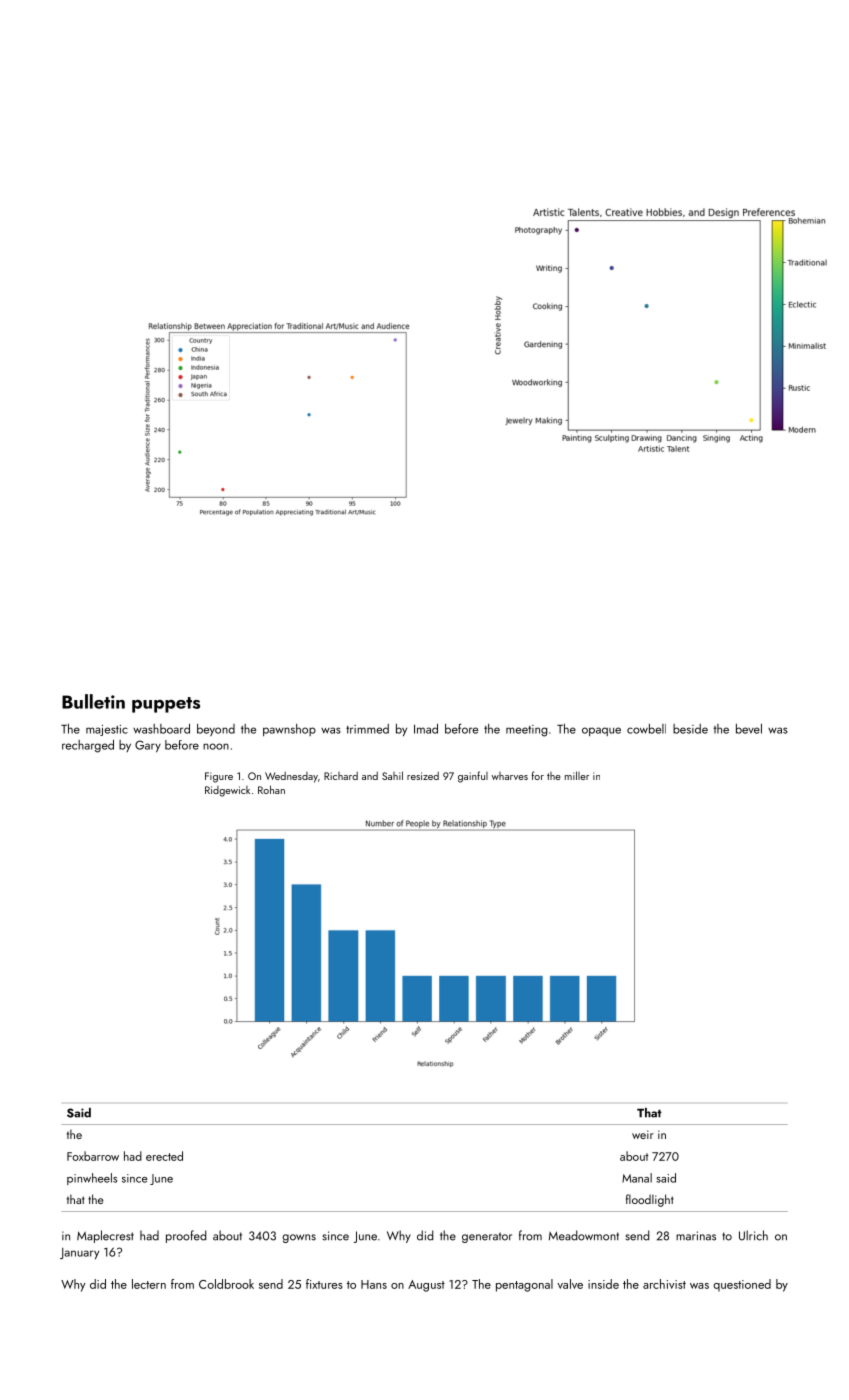 The height and width of the screenshot is (1400, 849). I want to click on Manal, so click(637, 1178).
